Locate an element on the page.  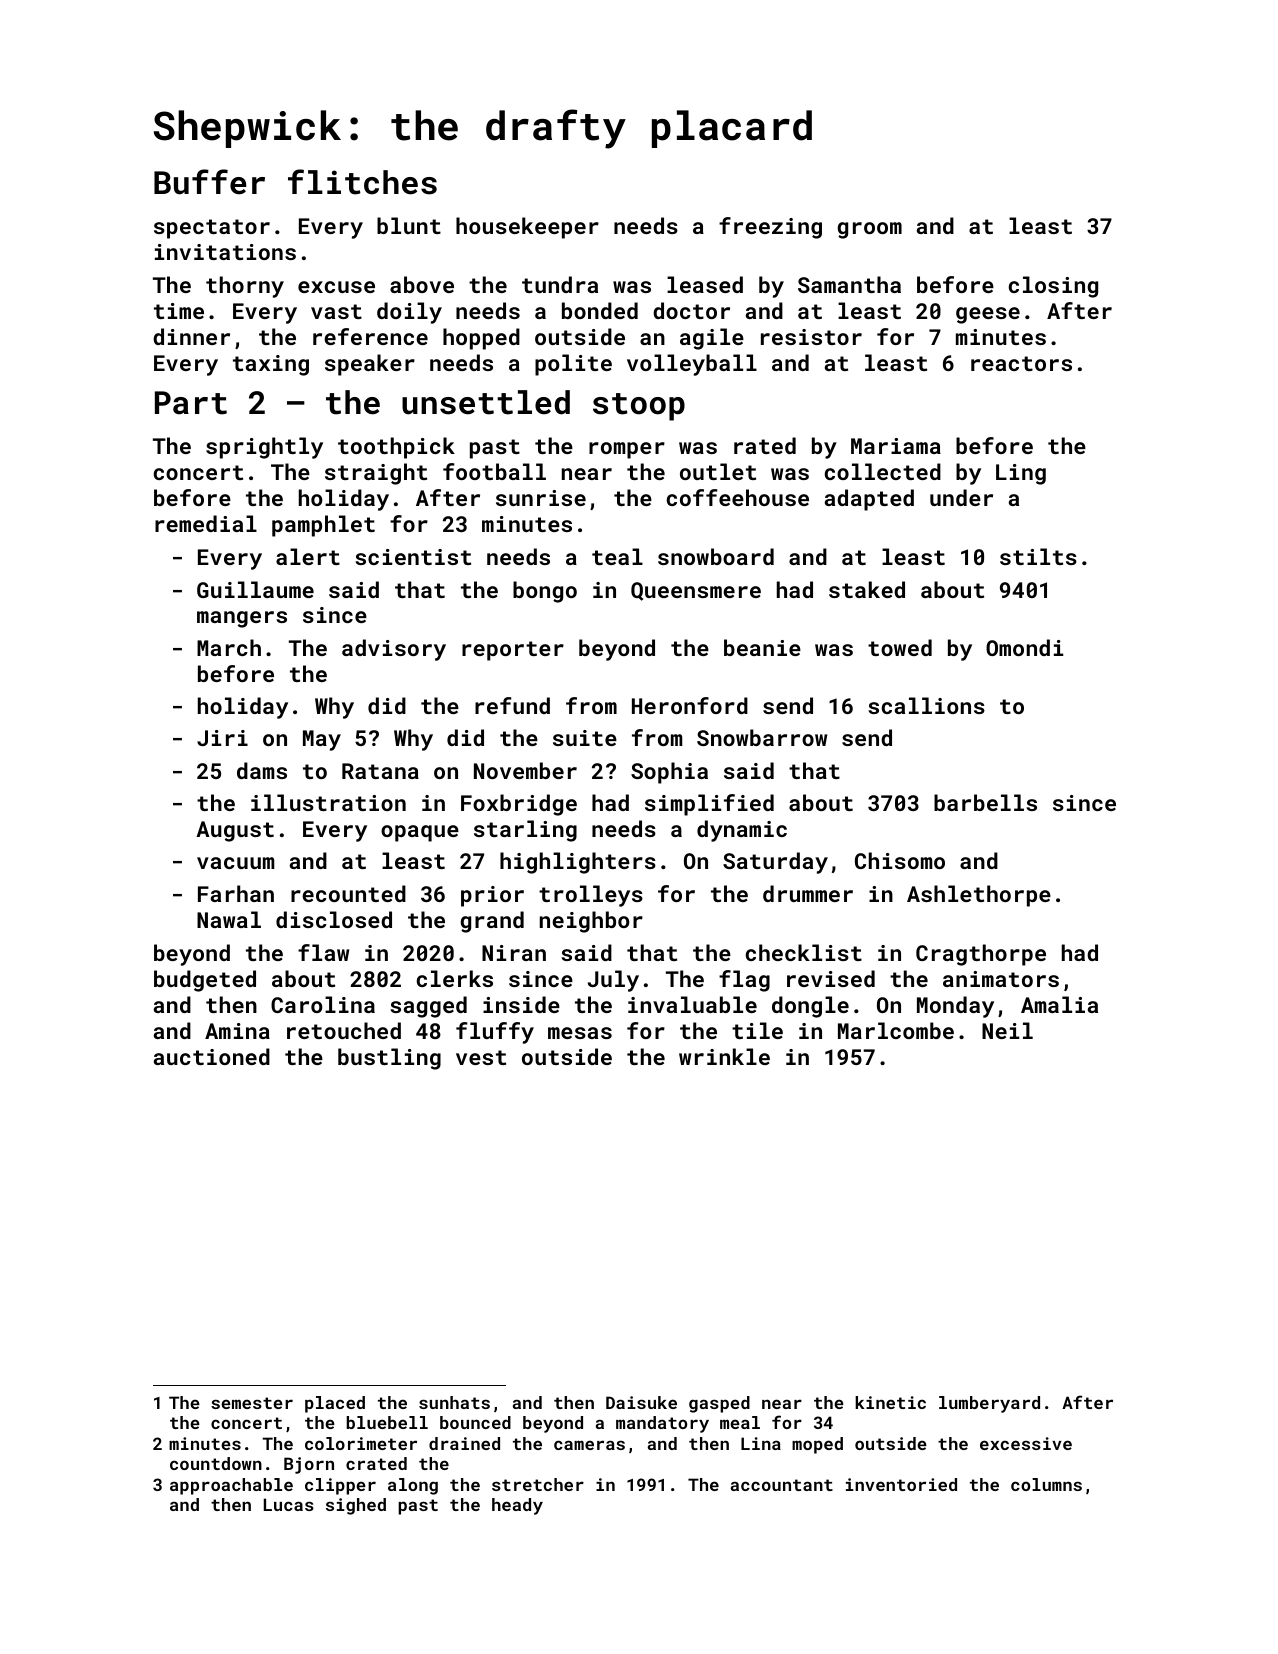
groom is located at coordinates (869, 230).
